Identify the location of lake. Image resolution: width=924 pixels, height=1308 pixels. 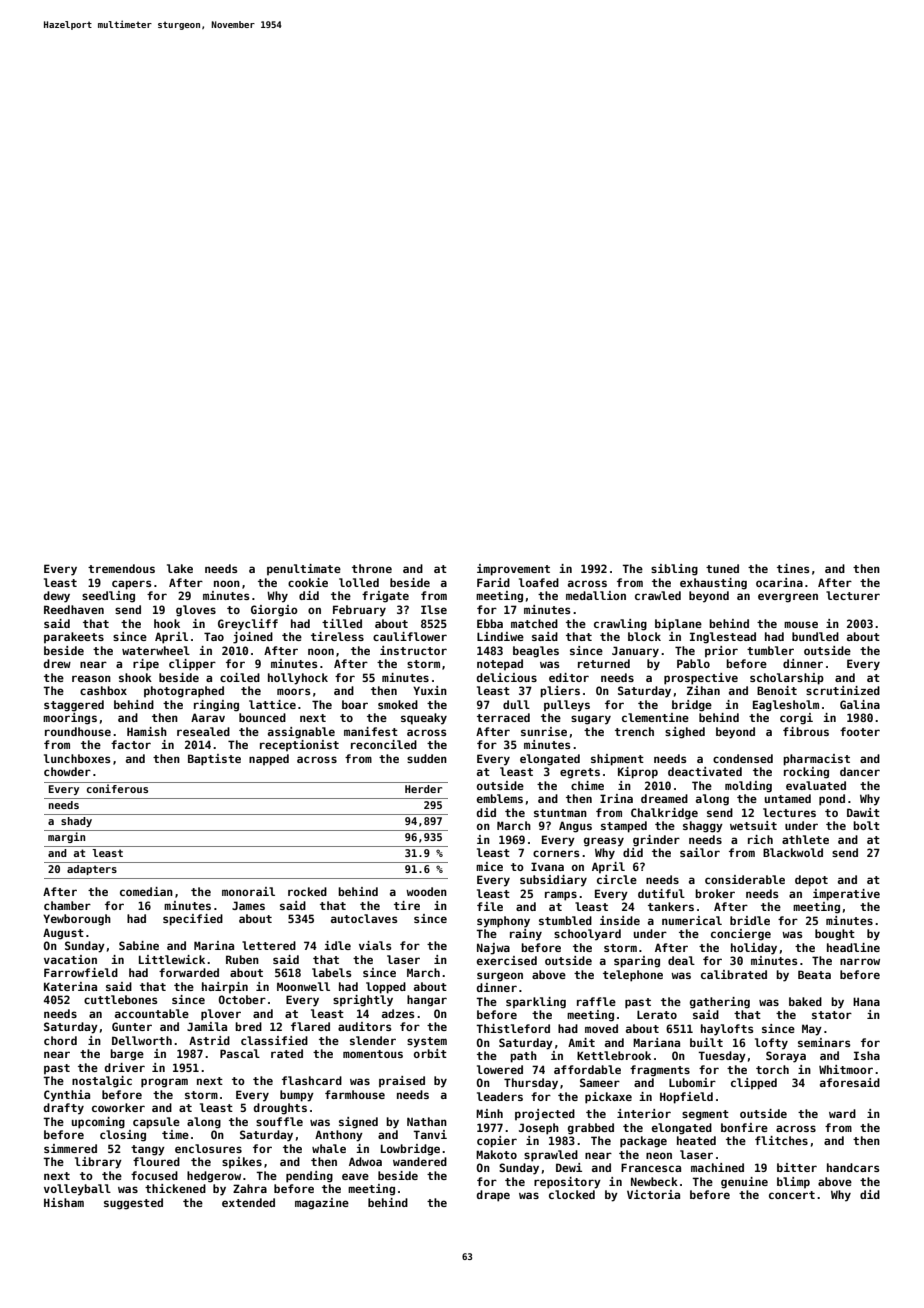
(180, 568).
